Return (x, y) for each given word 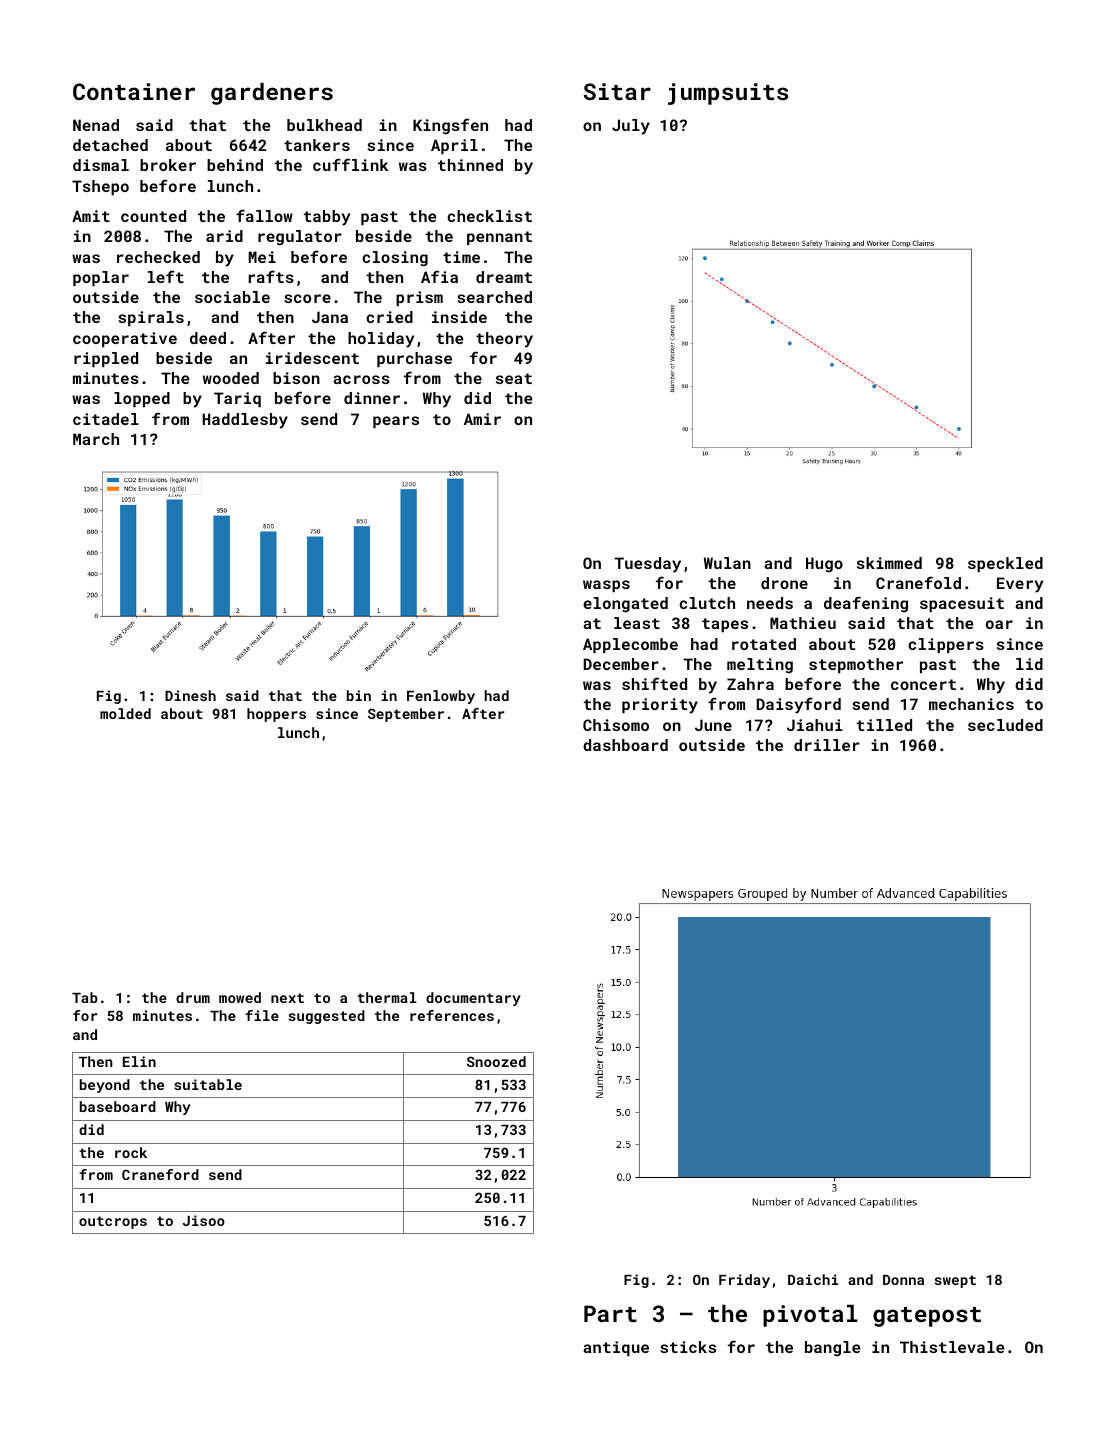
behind (235, 165)
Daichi (813, 1279)
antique (616, 1348)
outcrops (113, 1222)
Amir (482, 419)
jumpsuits (728, 94)
